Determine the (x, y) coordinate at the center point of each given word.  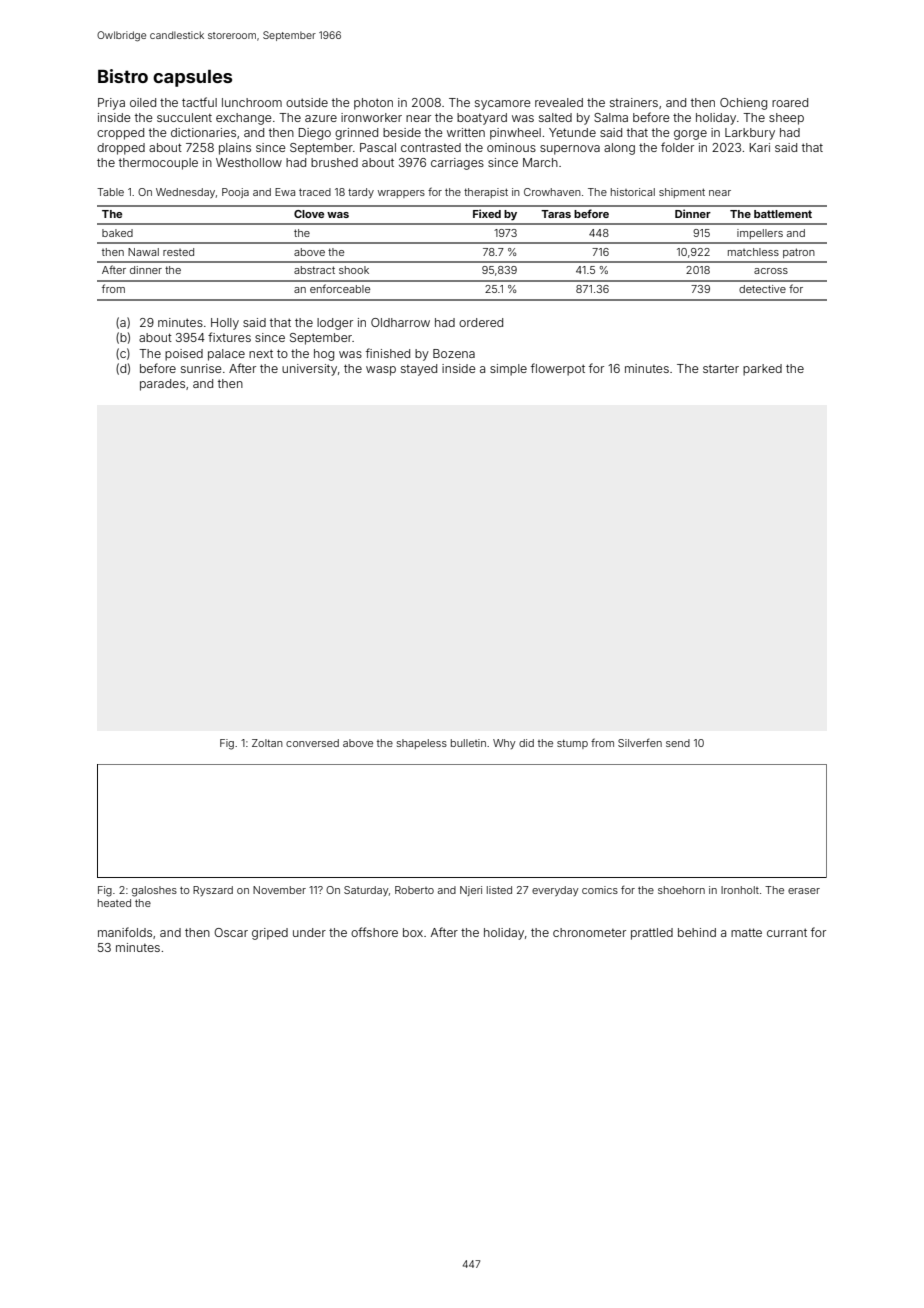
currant (787, 932)
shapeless (422, 744)
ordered (481, 322)
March (540, 162)
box (413, 932)
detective (762, 289)
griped (270, 934)
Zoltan (267, 743)
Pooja (235, 193)
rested (178, 252)
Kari (760, 147)
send (678, 743)
